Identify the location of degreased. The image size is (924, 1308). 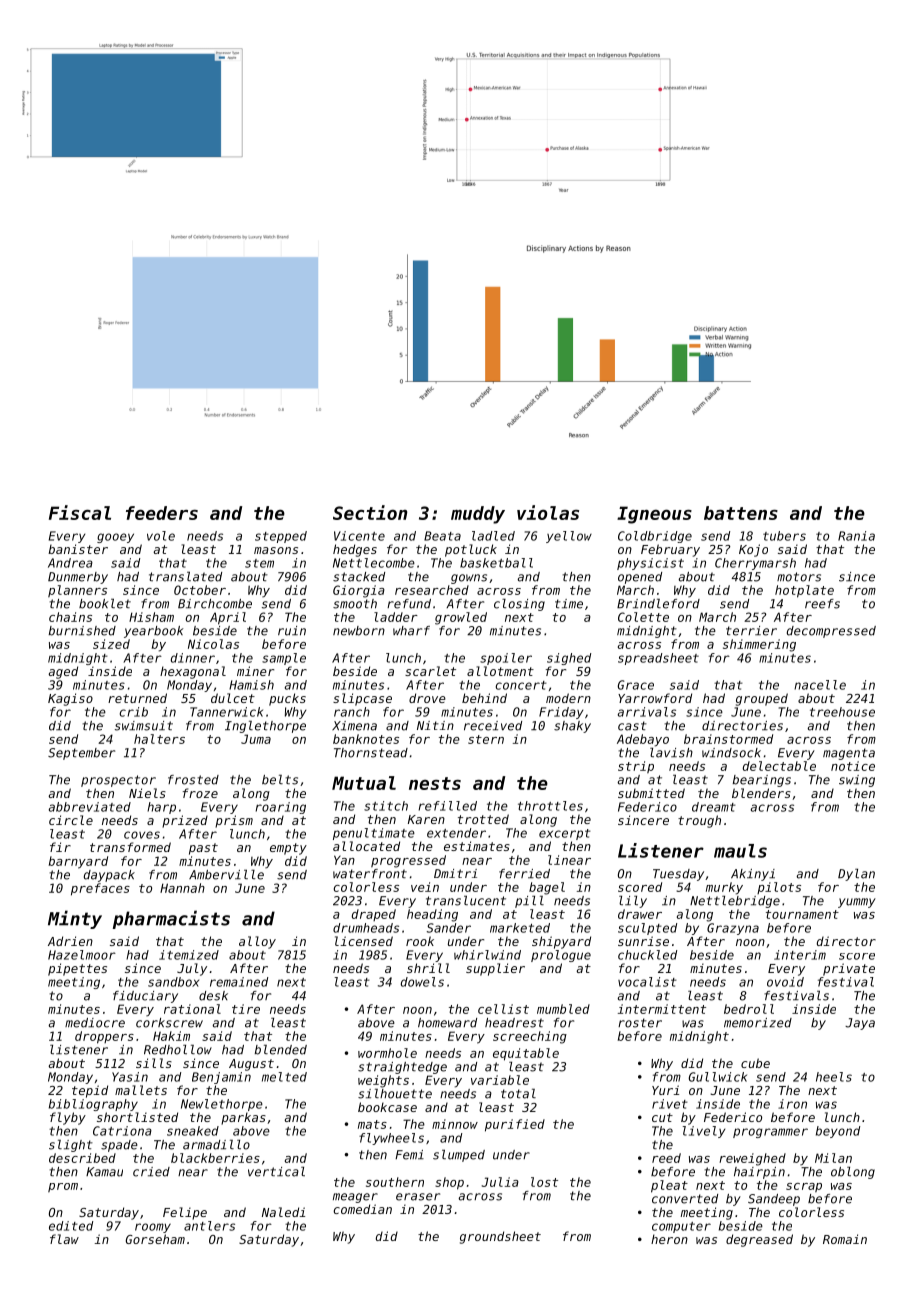
(759, 1240).
